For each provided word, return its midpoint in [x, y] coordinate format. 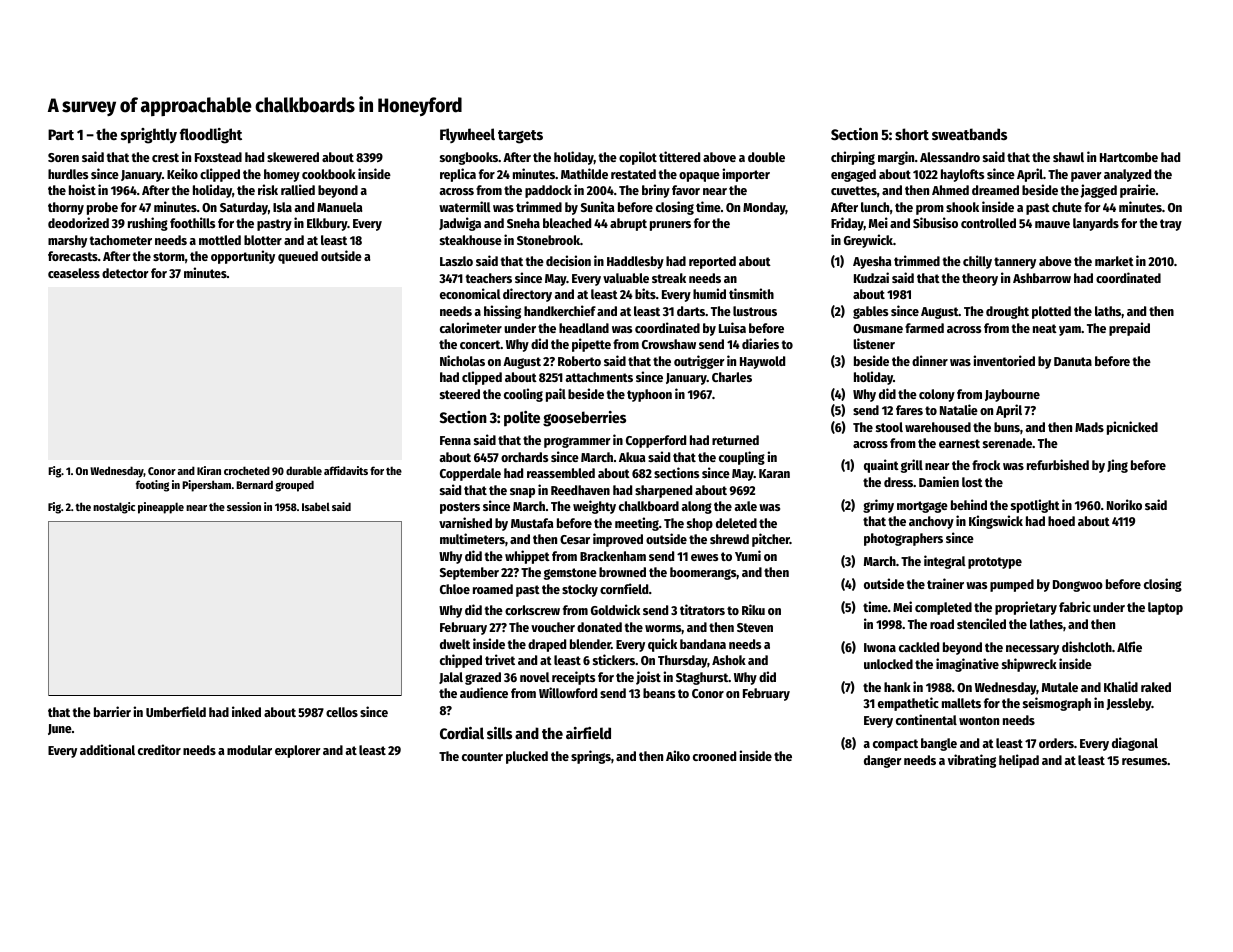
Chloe [455, 589]
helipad [1019, 761]
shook [962, 207]
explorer [298, 751]
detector [125, 273]
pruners [670, 226]
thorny [66, 208]
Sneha [523, 223]
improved [618, 540]
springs [591, 757]
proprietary [1026, 608]
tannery [1015, 263]
